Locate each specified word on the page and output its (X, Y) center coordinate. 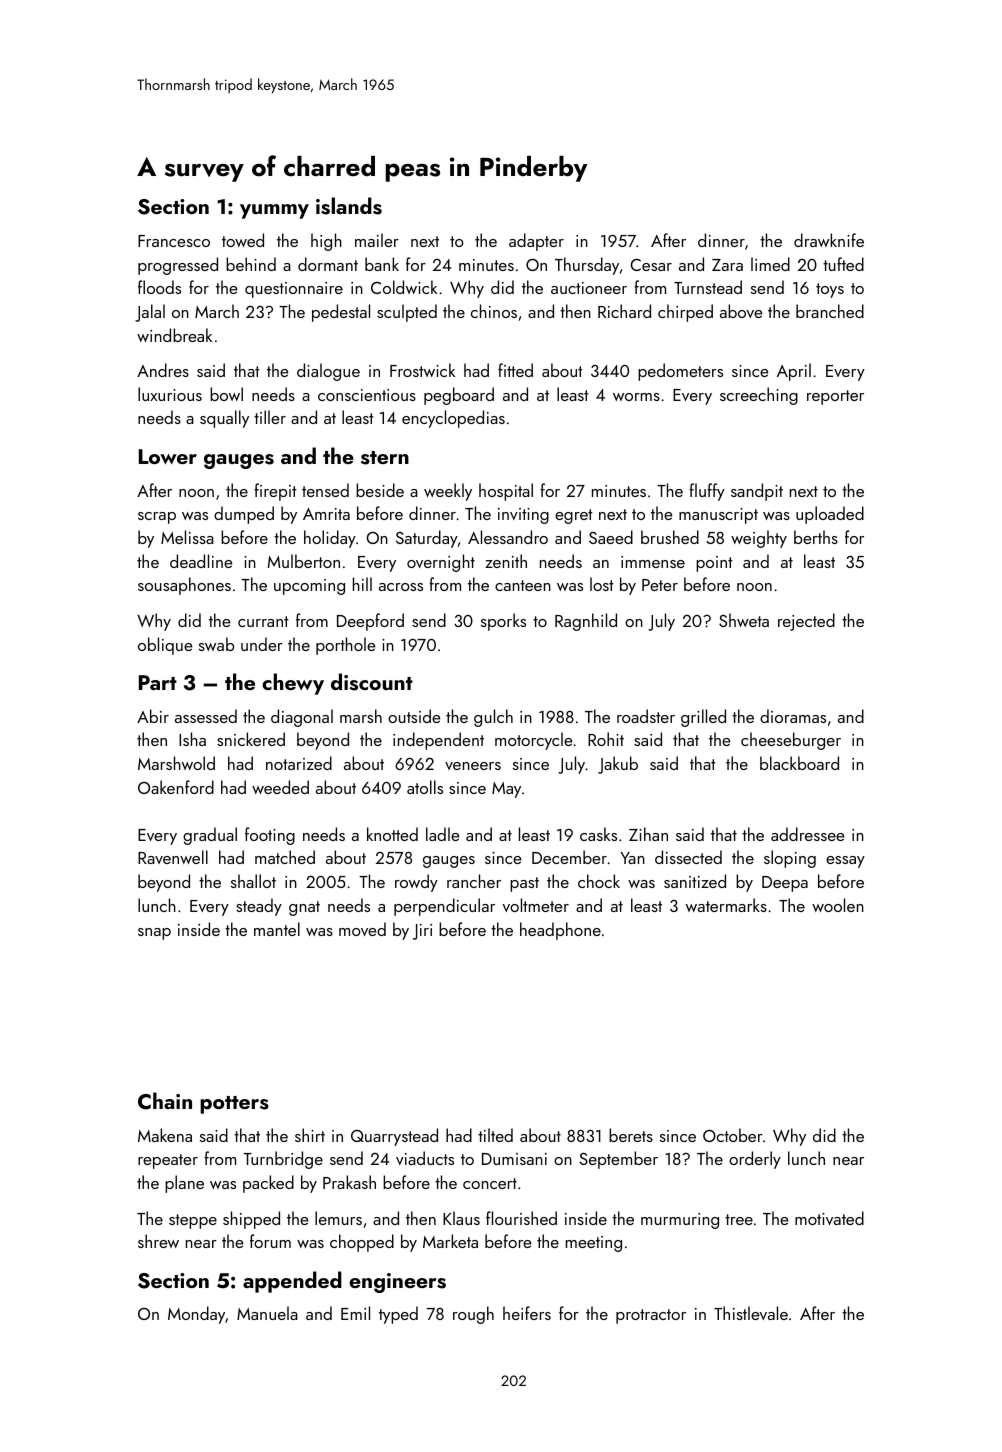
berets (631, 1135)
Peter (660, 585)
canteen (523, 585)
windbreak (174, 335)
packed (268, 1184)
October (733, 1135)
